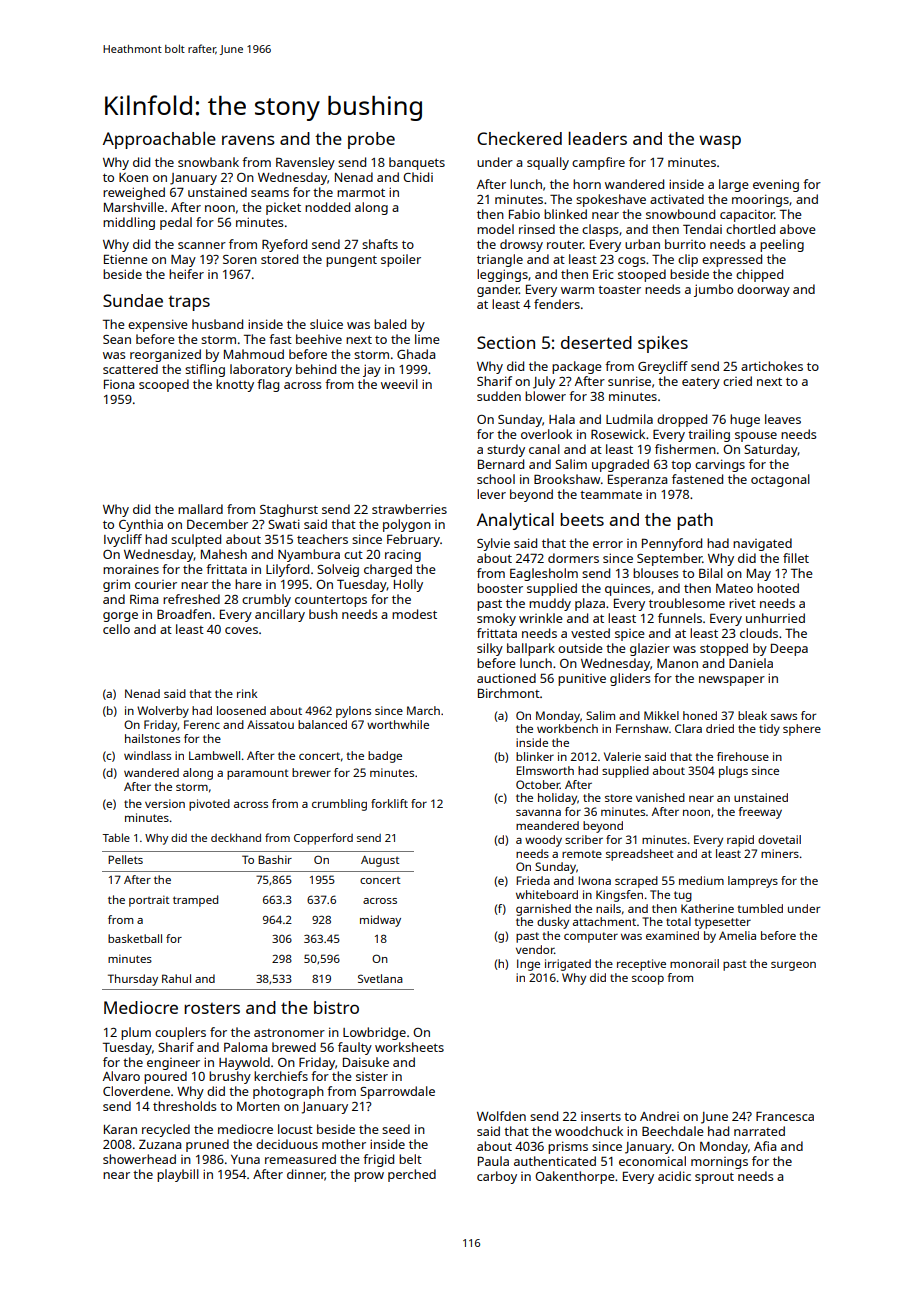 The height and width of the screenshot is (1308, 924). Describe the element at coordinates (760, 908) in the screenshot. I see `tumbled` at that location.
